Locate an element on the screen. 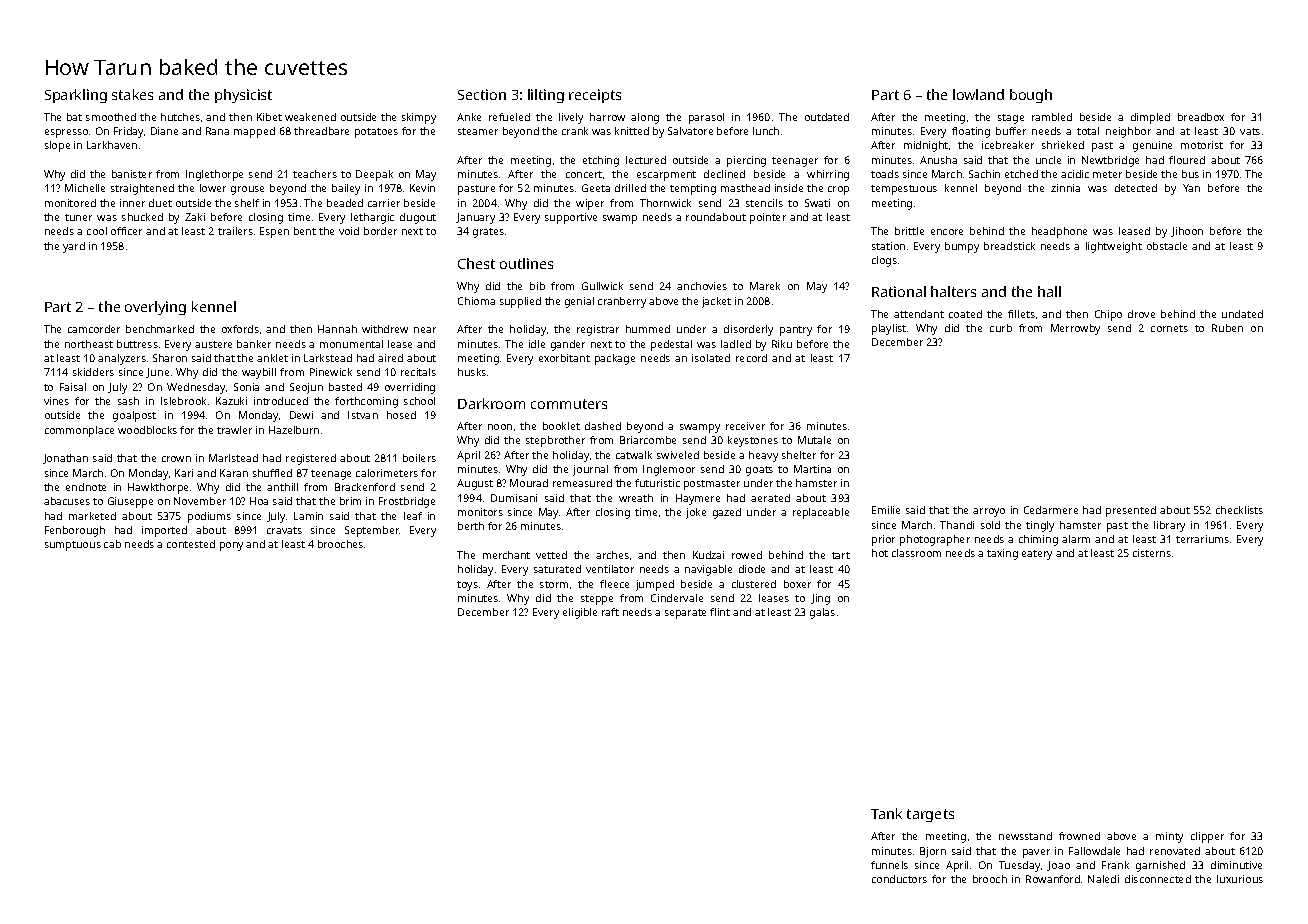  commuters is located at coordinates (569, 404).
